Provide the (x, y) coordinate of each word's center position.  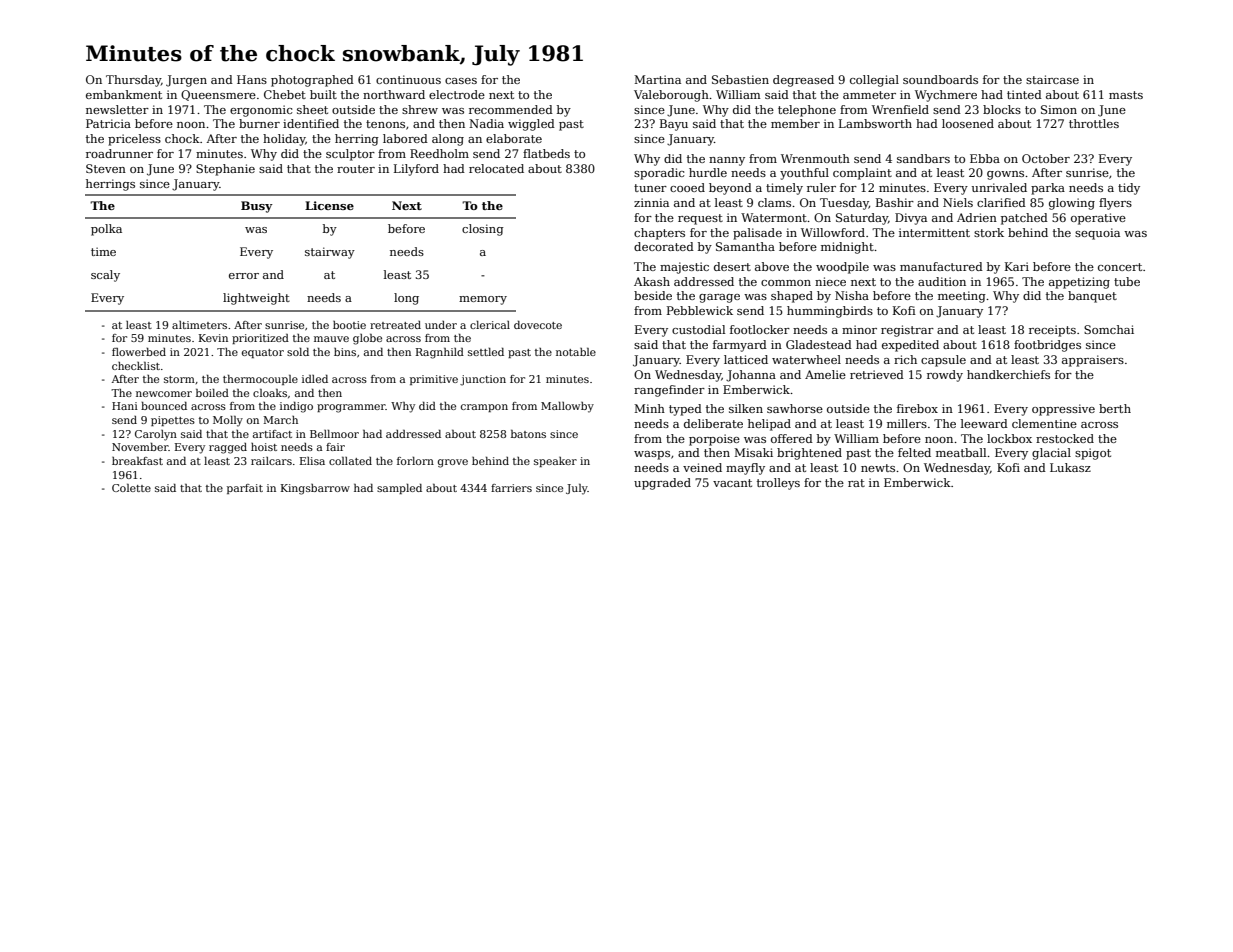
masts (1126, 95)
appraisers (1093, 361)
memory (483, 300)
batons (528, 434)
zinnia (651, 202)
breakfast (137, 461)
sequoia (1097, 234)
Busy (257, 207)
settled (486, 352)
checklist (136, 366)
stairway (330, 253)
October (1046, 158)
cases (461, 81)
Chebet (285, 94)
